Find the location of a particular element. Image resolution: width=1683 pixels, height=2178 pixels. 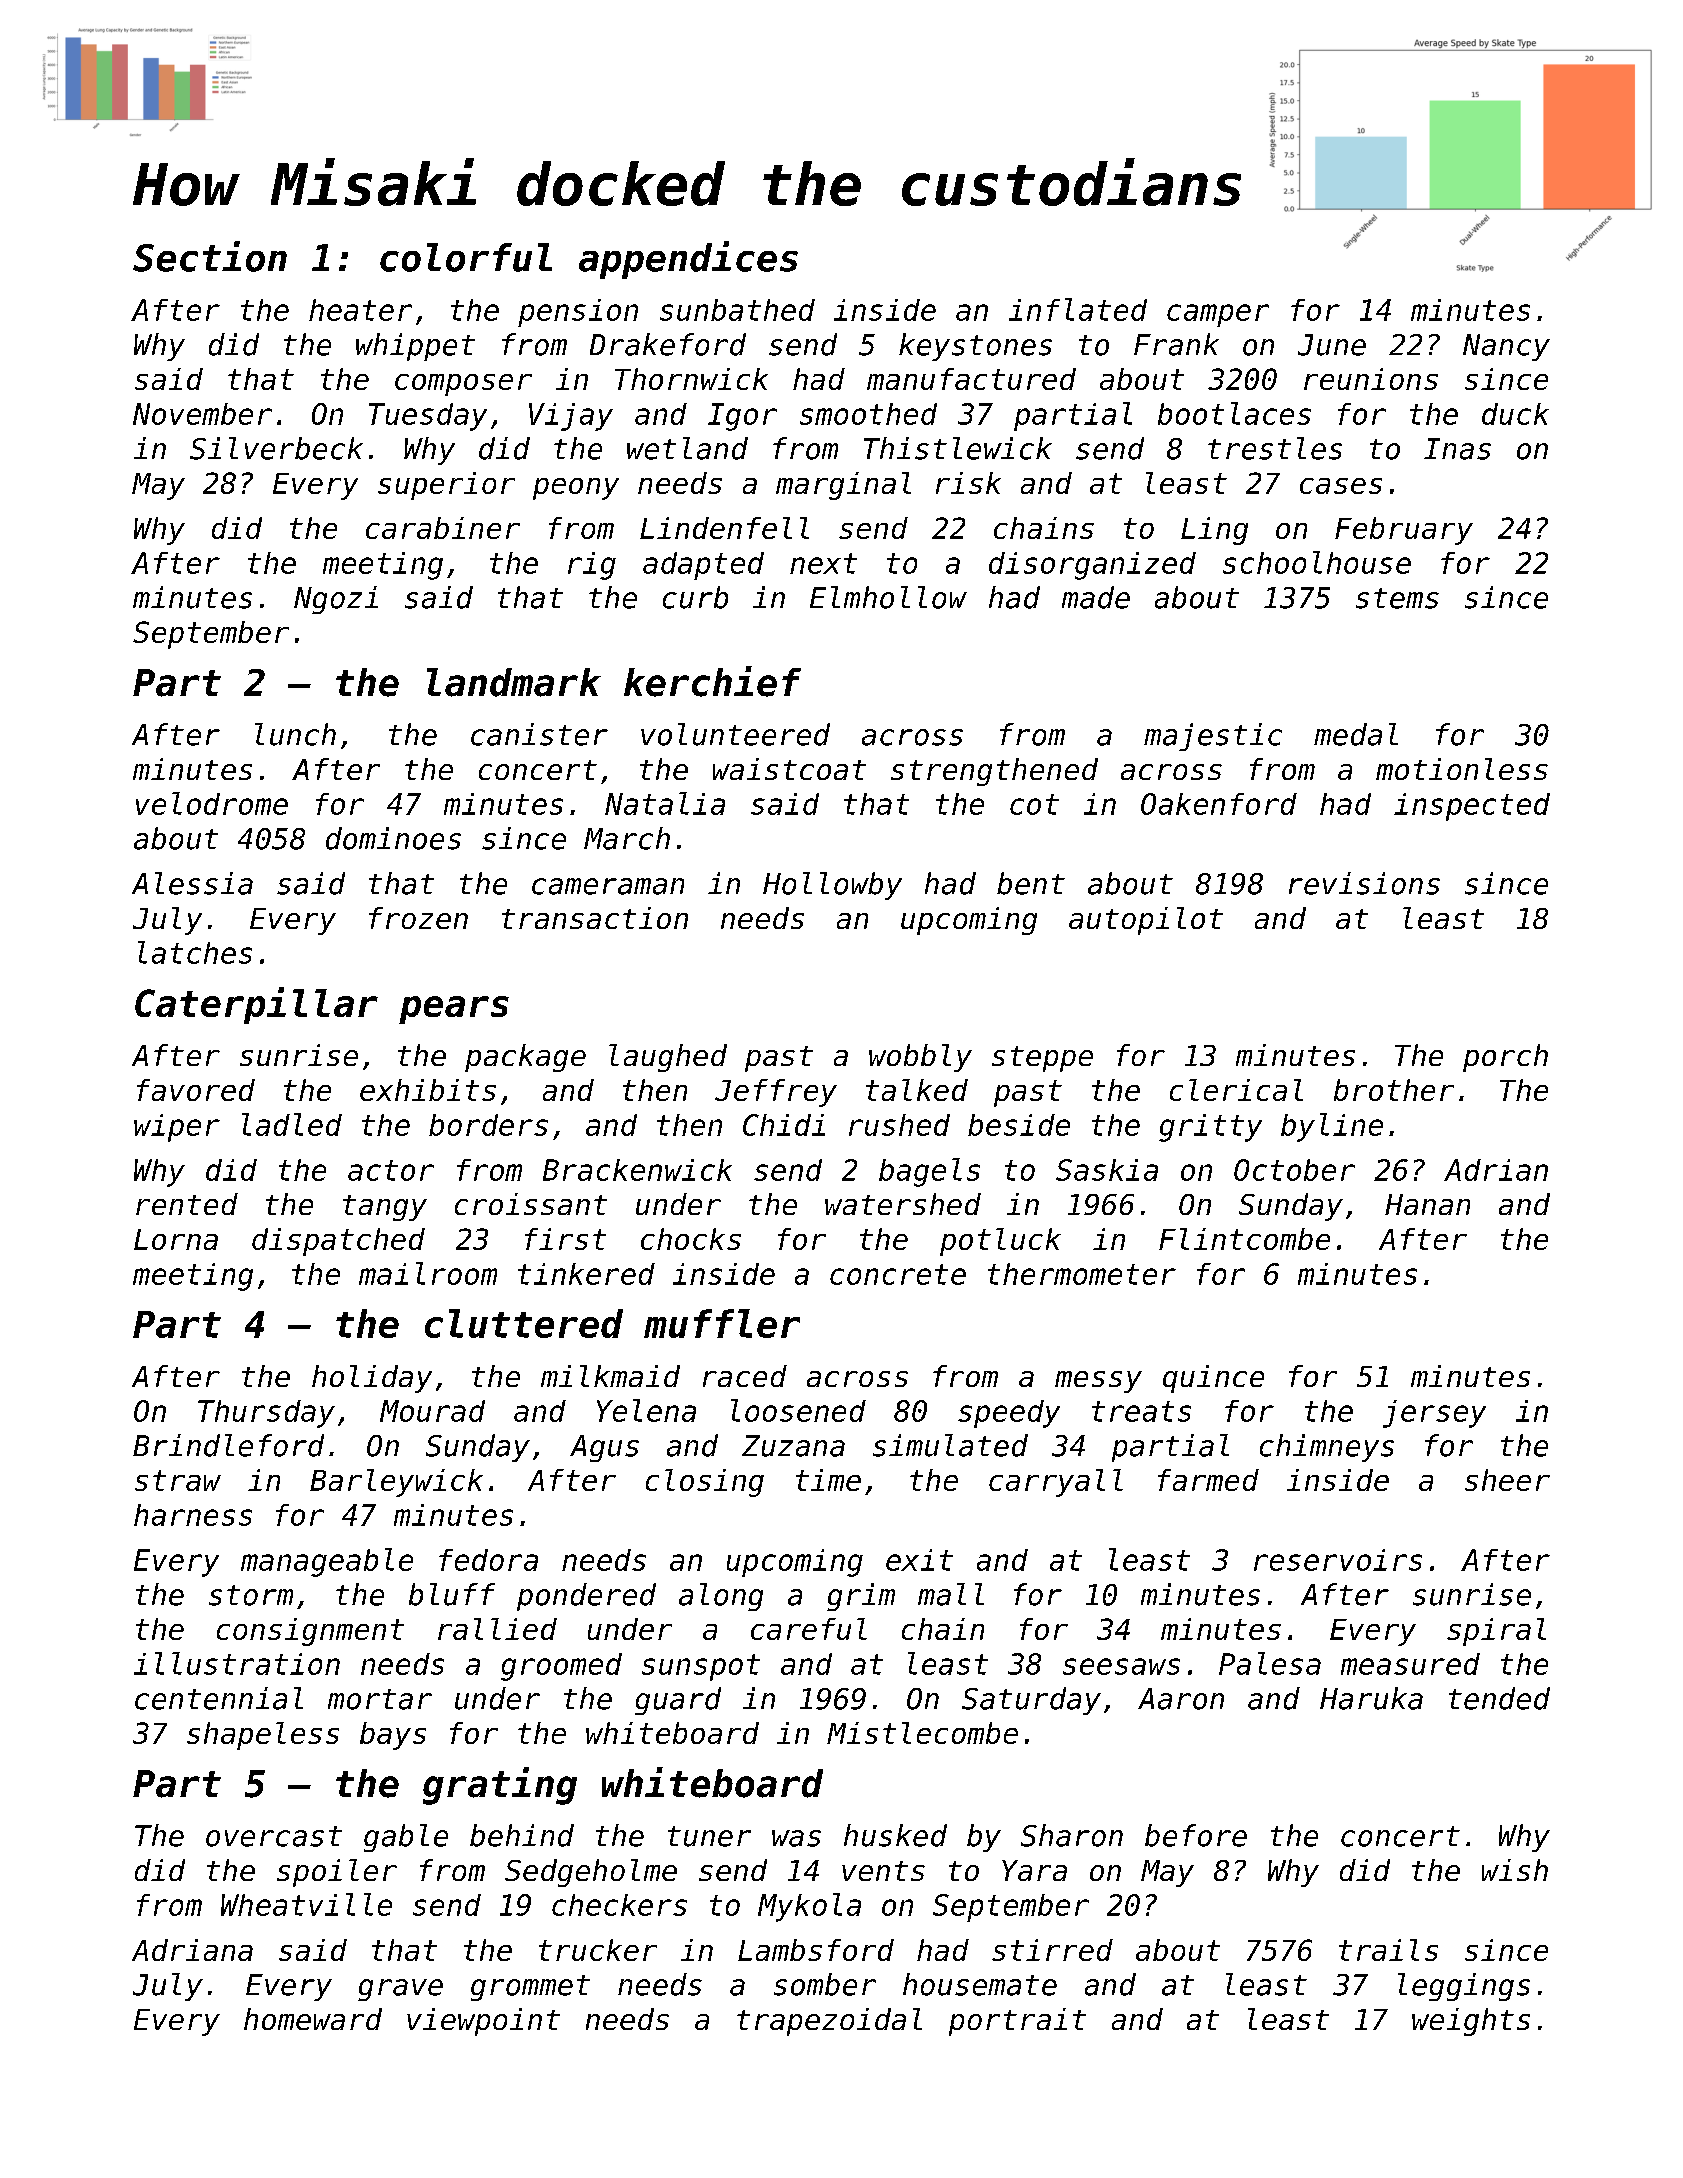

chocks is located at coordinates (691, 1239).
